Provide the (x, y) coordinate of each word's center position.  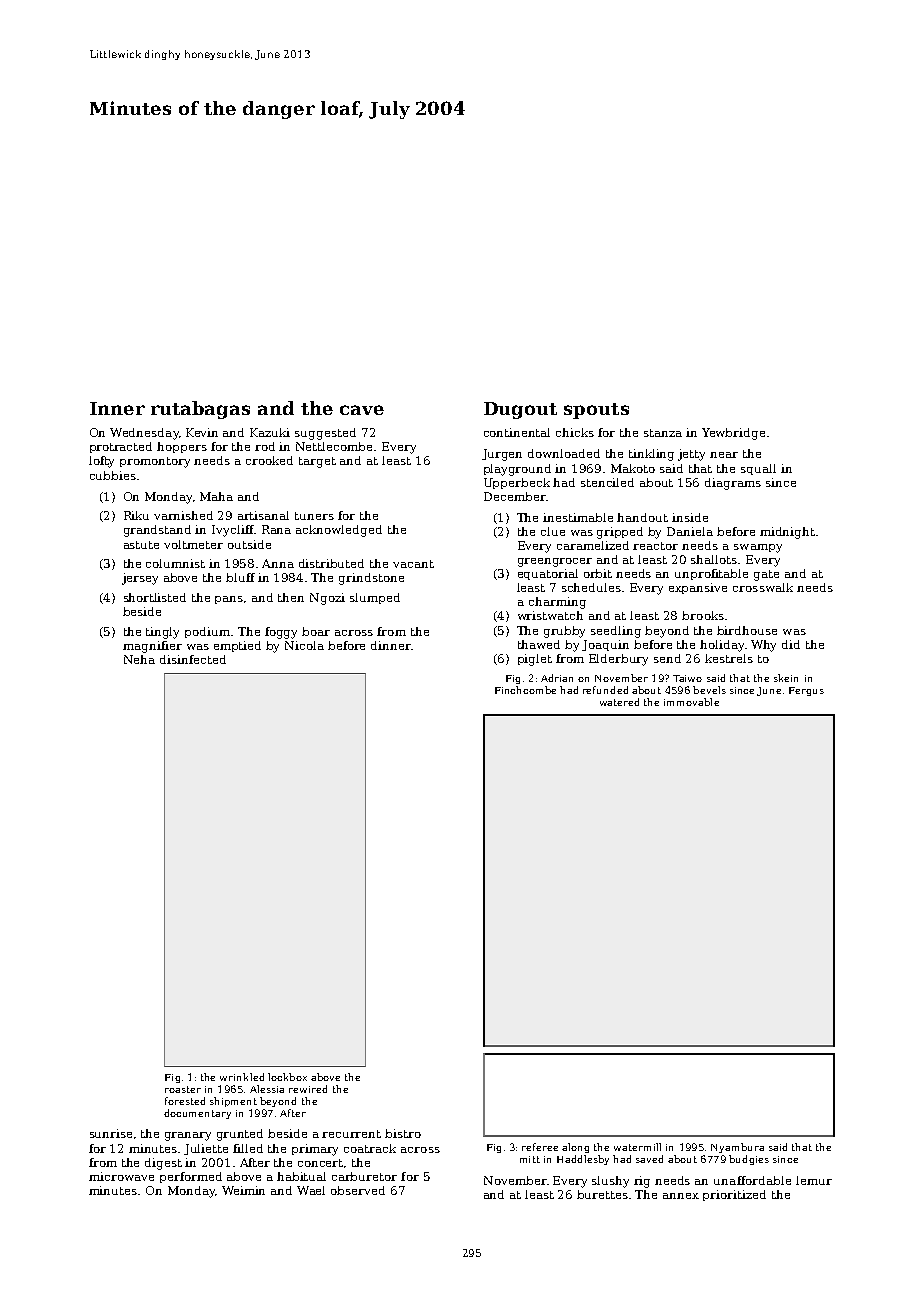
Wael (311, 1190)
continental (517, 432)
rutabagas (200, 410)
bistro (403, 1133)
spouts (596, 411)
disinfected (193, 659)
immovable (691, 702)
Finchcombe (525, 690)
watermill (637, 1147)
